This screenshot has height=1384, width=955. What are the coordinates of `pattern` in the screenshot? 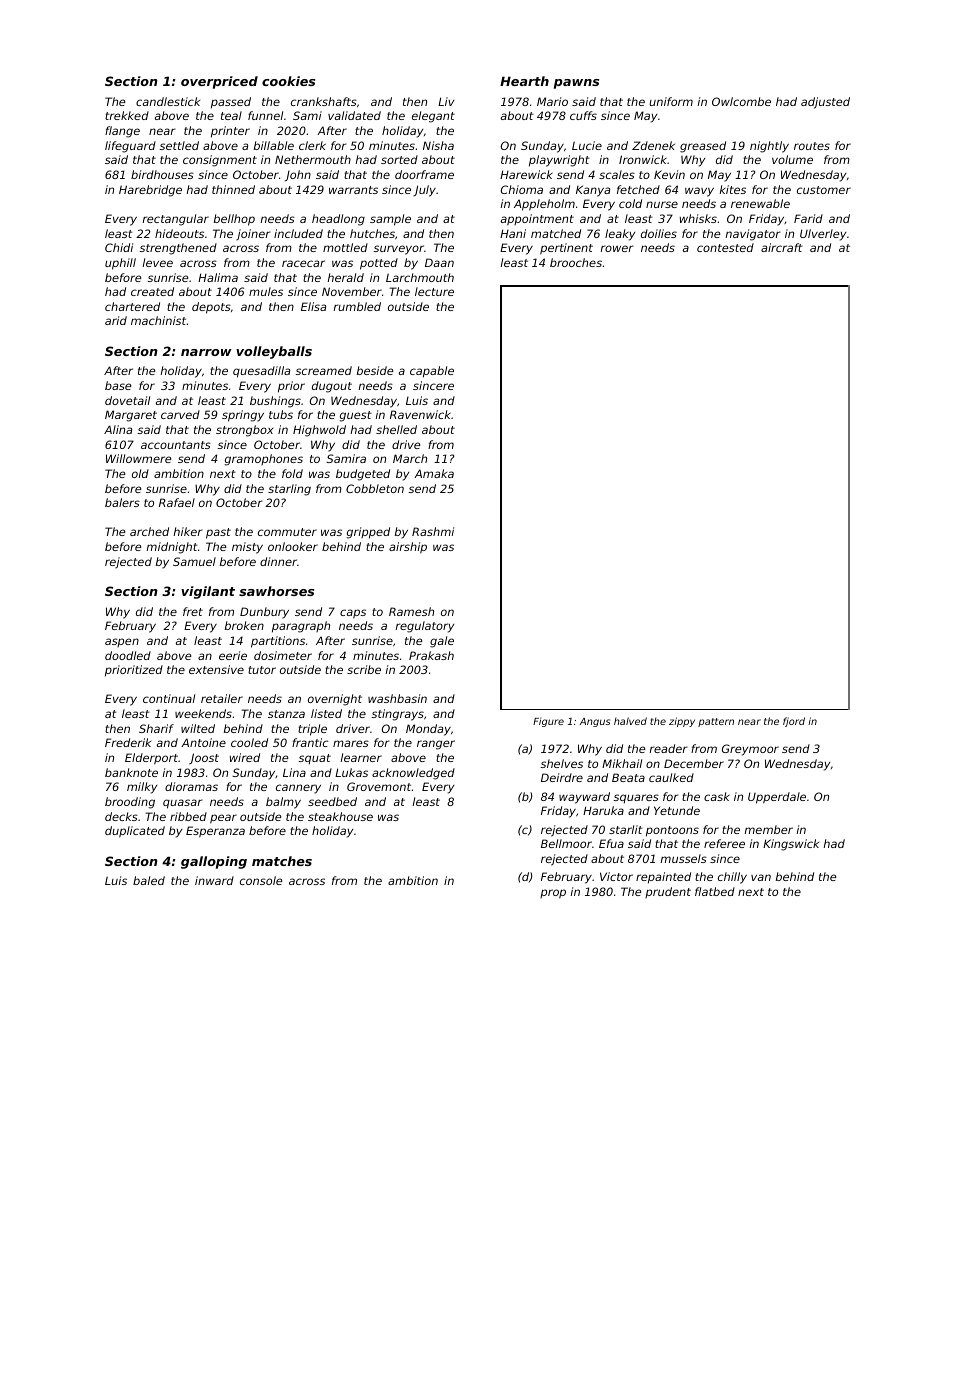 It's located at (716, 722).
